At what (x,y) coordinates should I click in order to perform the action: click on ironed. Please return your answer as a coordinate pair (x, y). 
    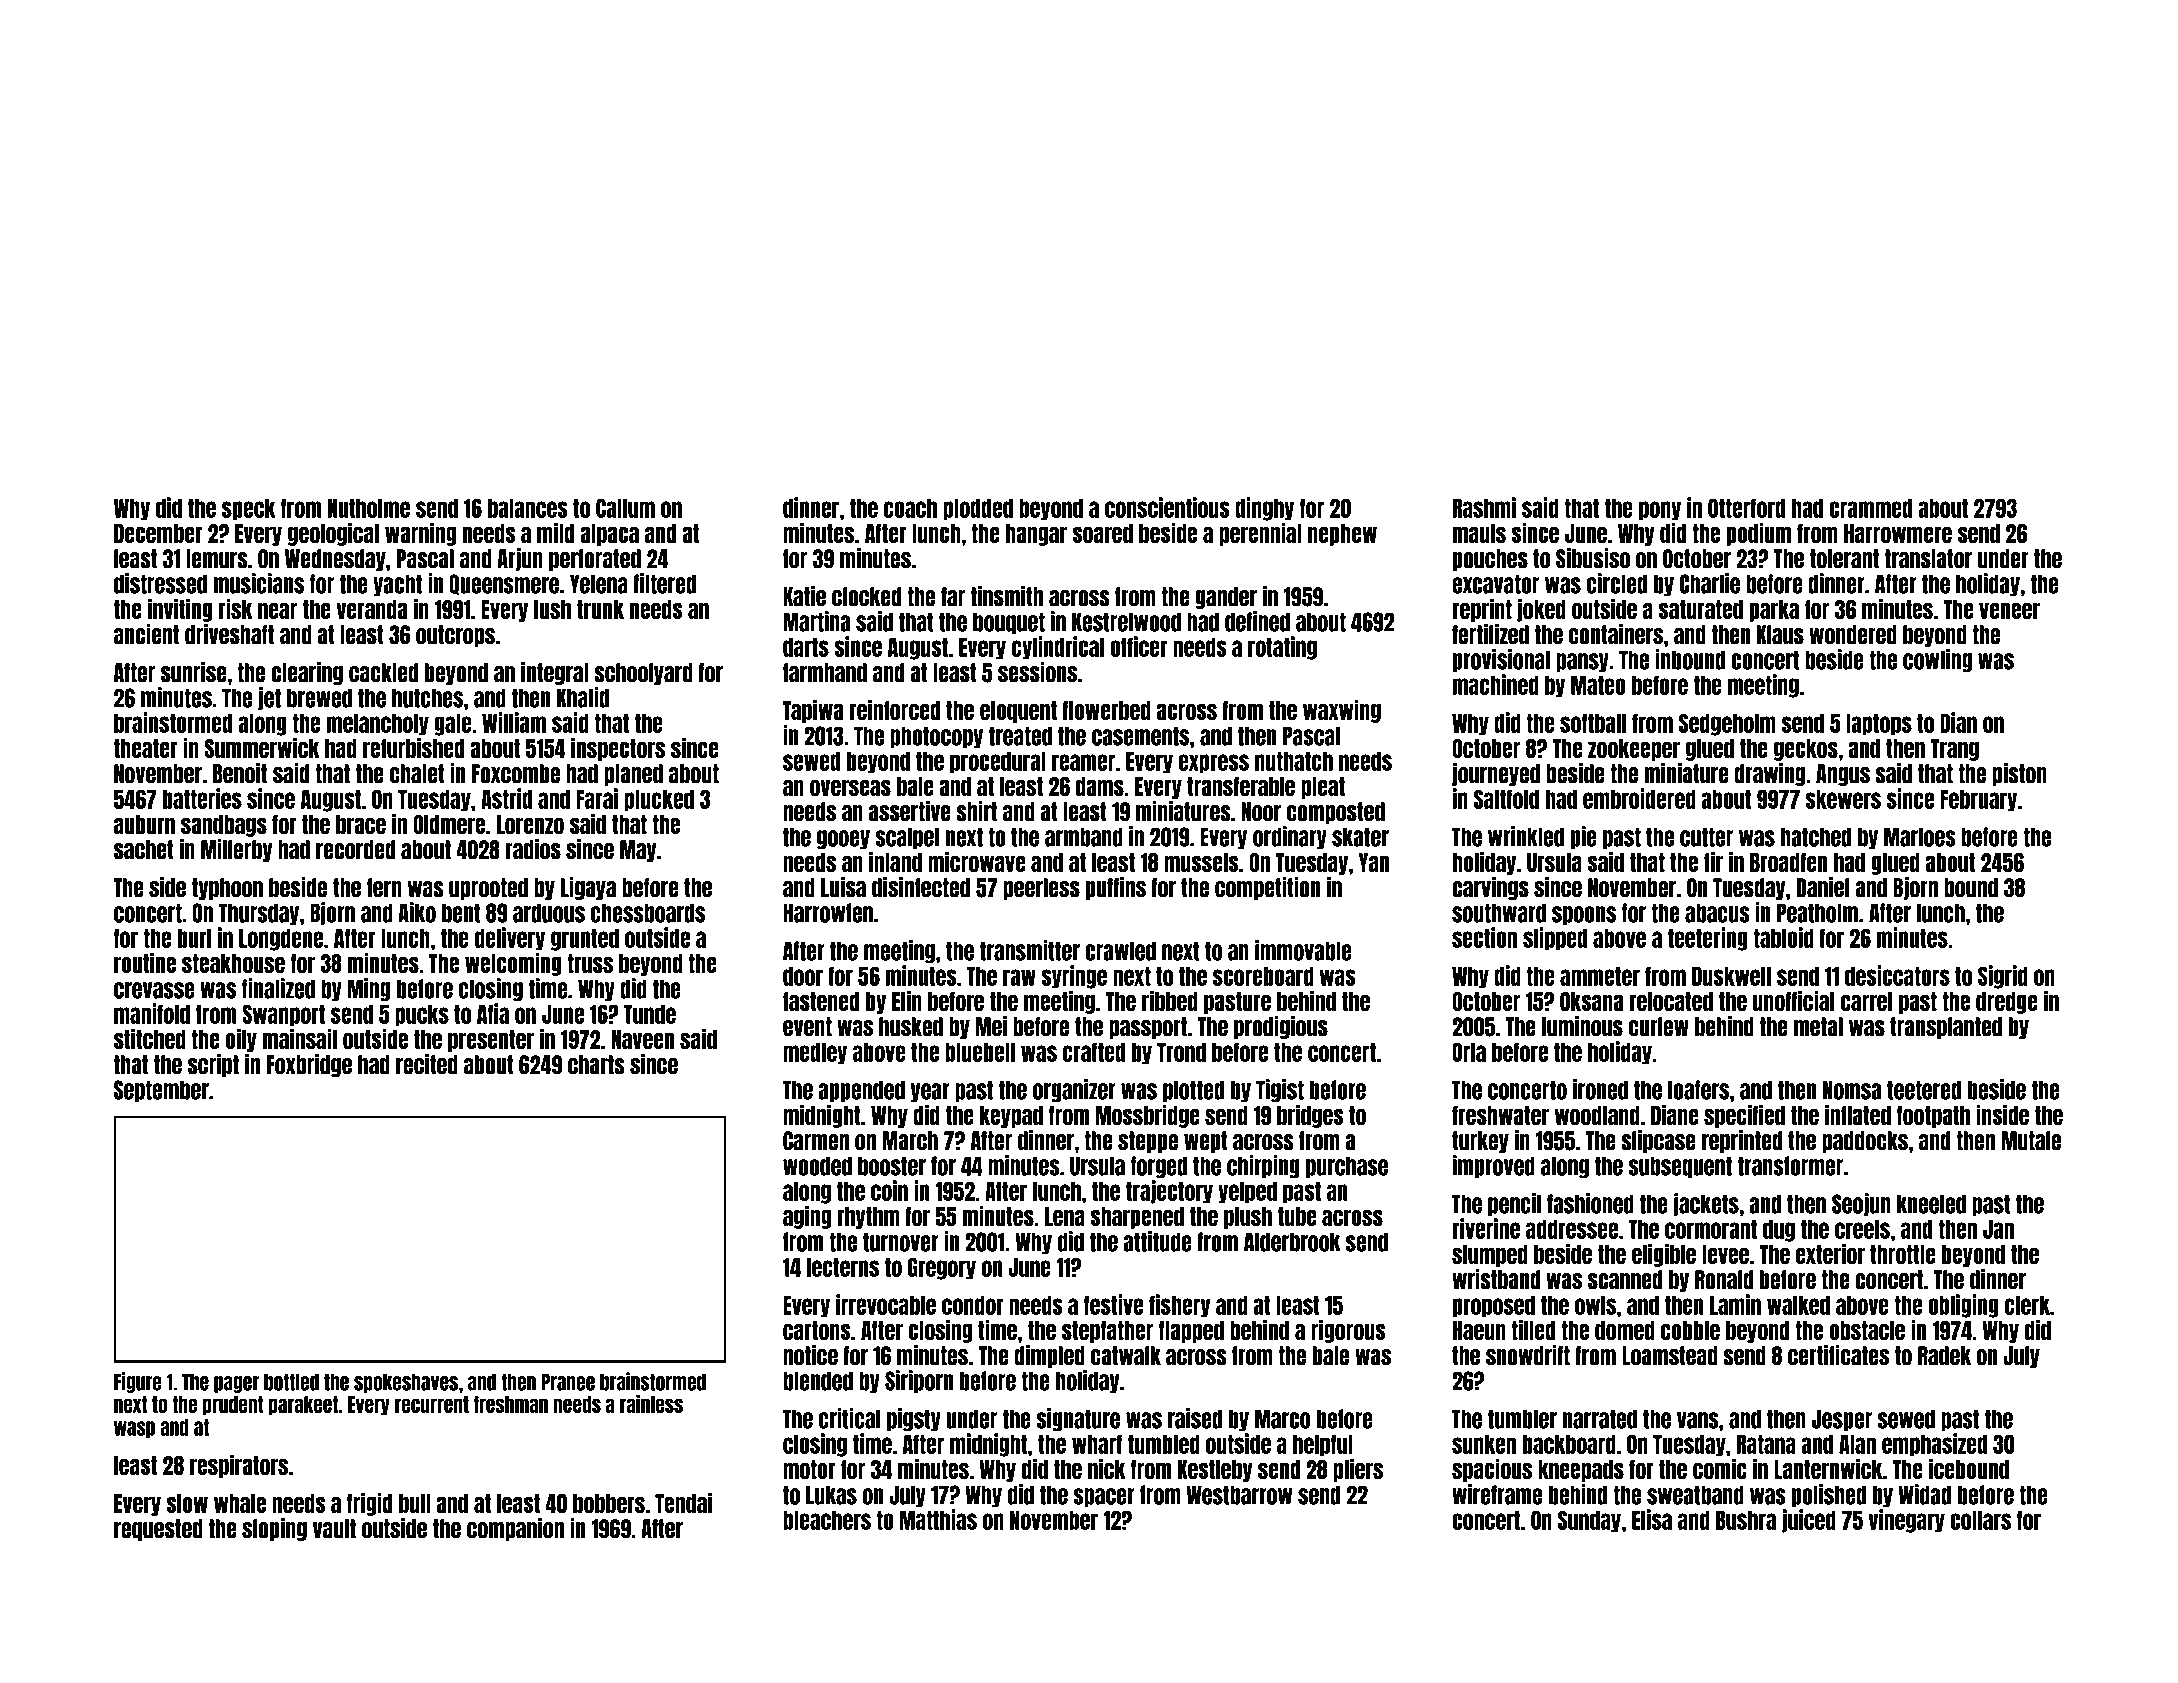
    Looking at the image, I should click on (1600, 1089).
